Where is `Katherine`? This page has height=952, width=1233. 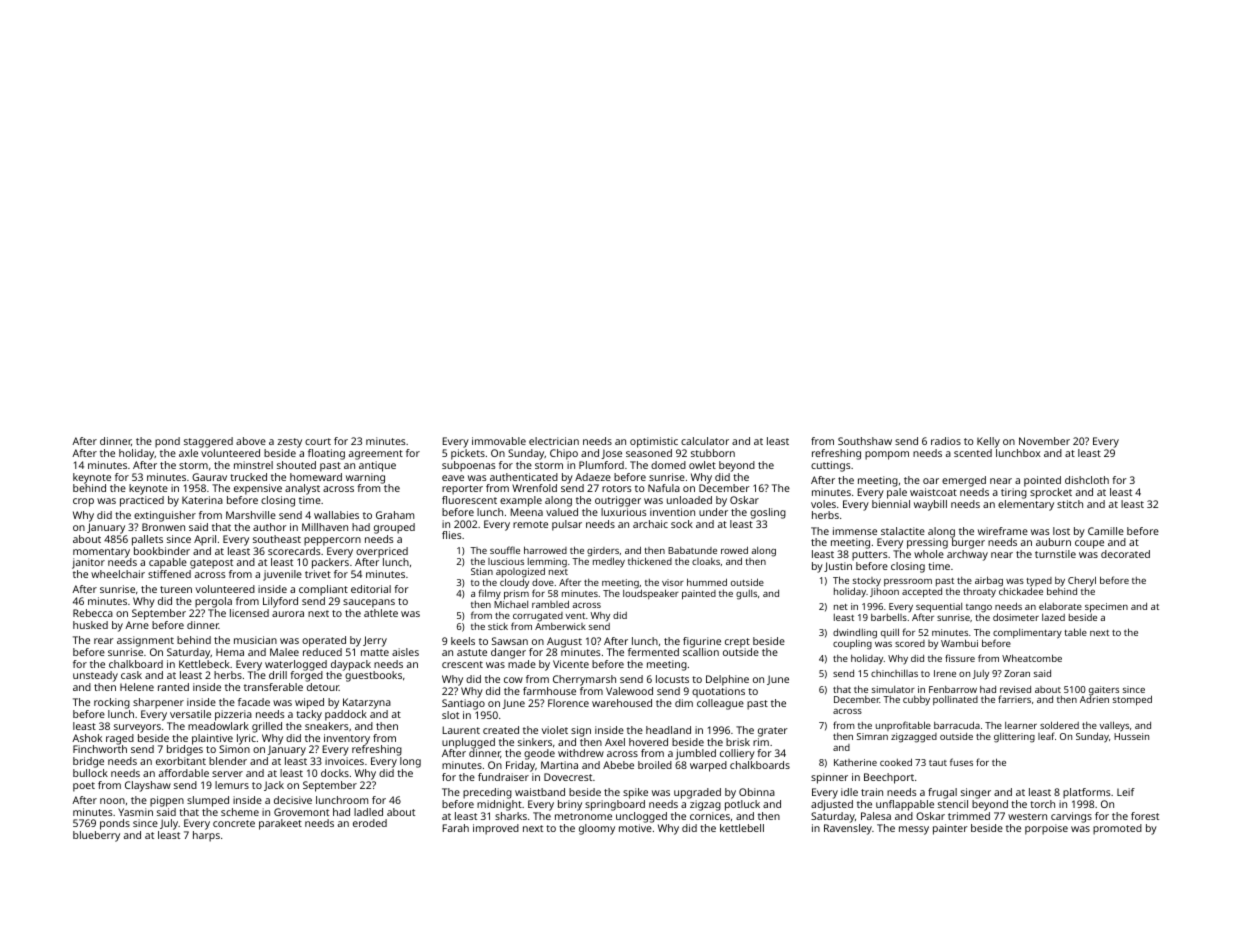
Katherine is located at coordinates (855, 762).
